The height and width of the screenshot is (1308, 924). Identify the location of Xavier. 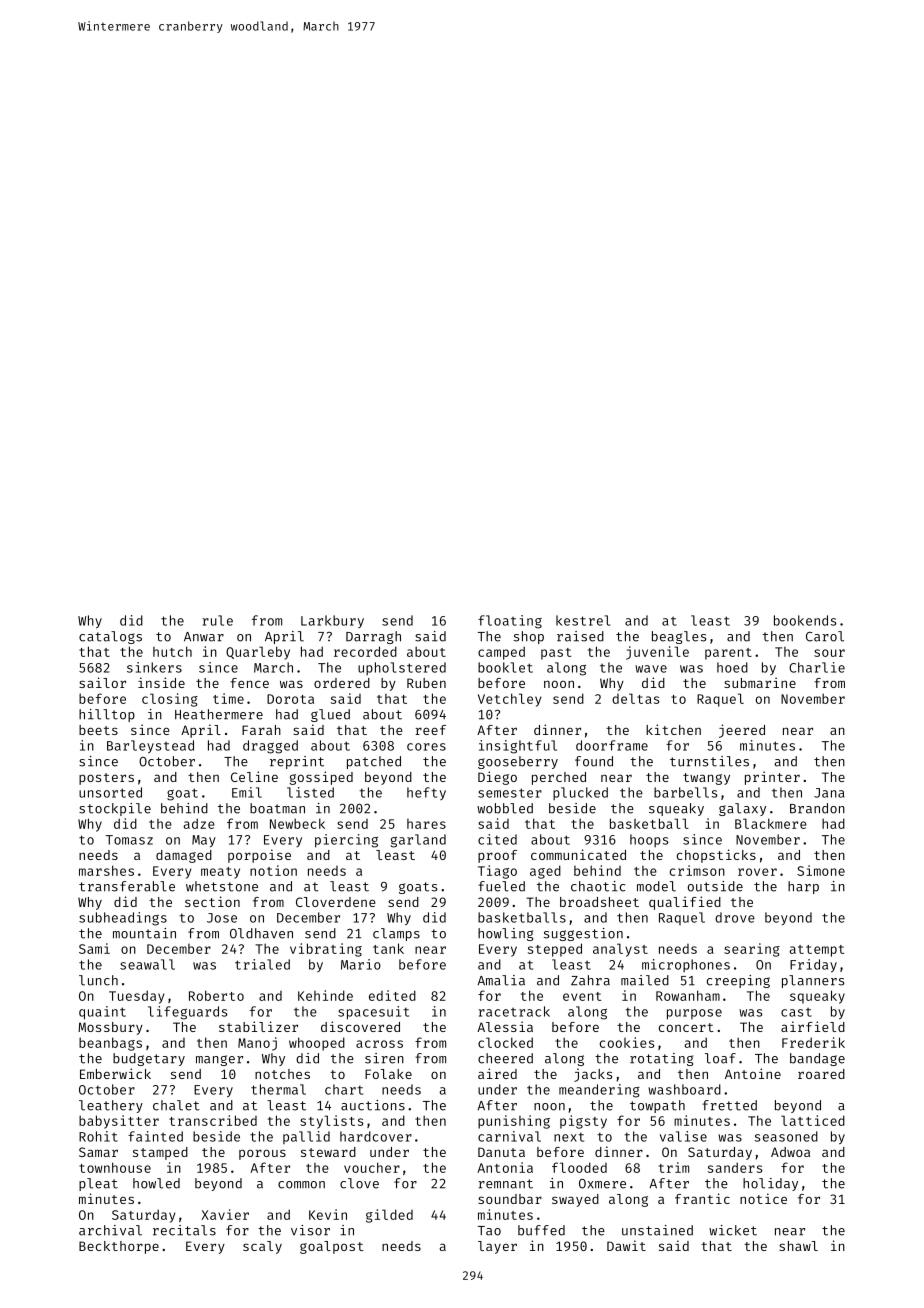
(225, 1214).
